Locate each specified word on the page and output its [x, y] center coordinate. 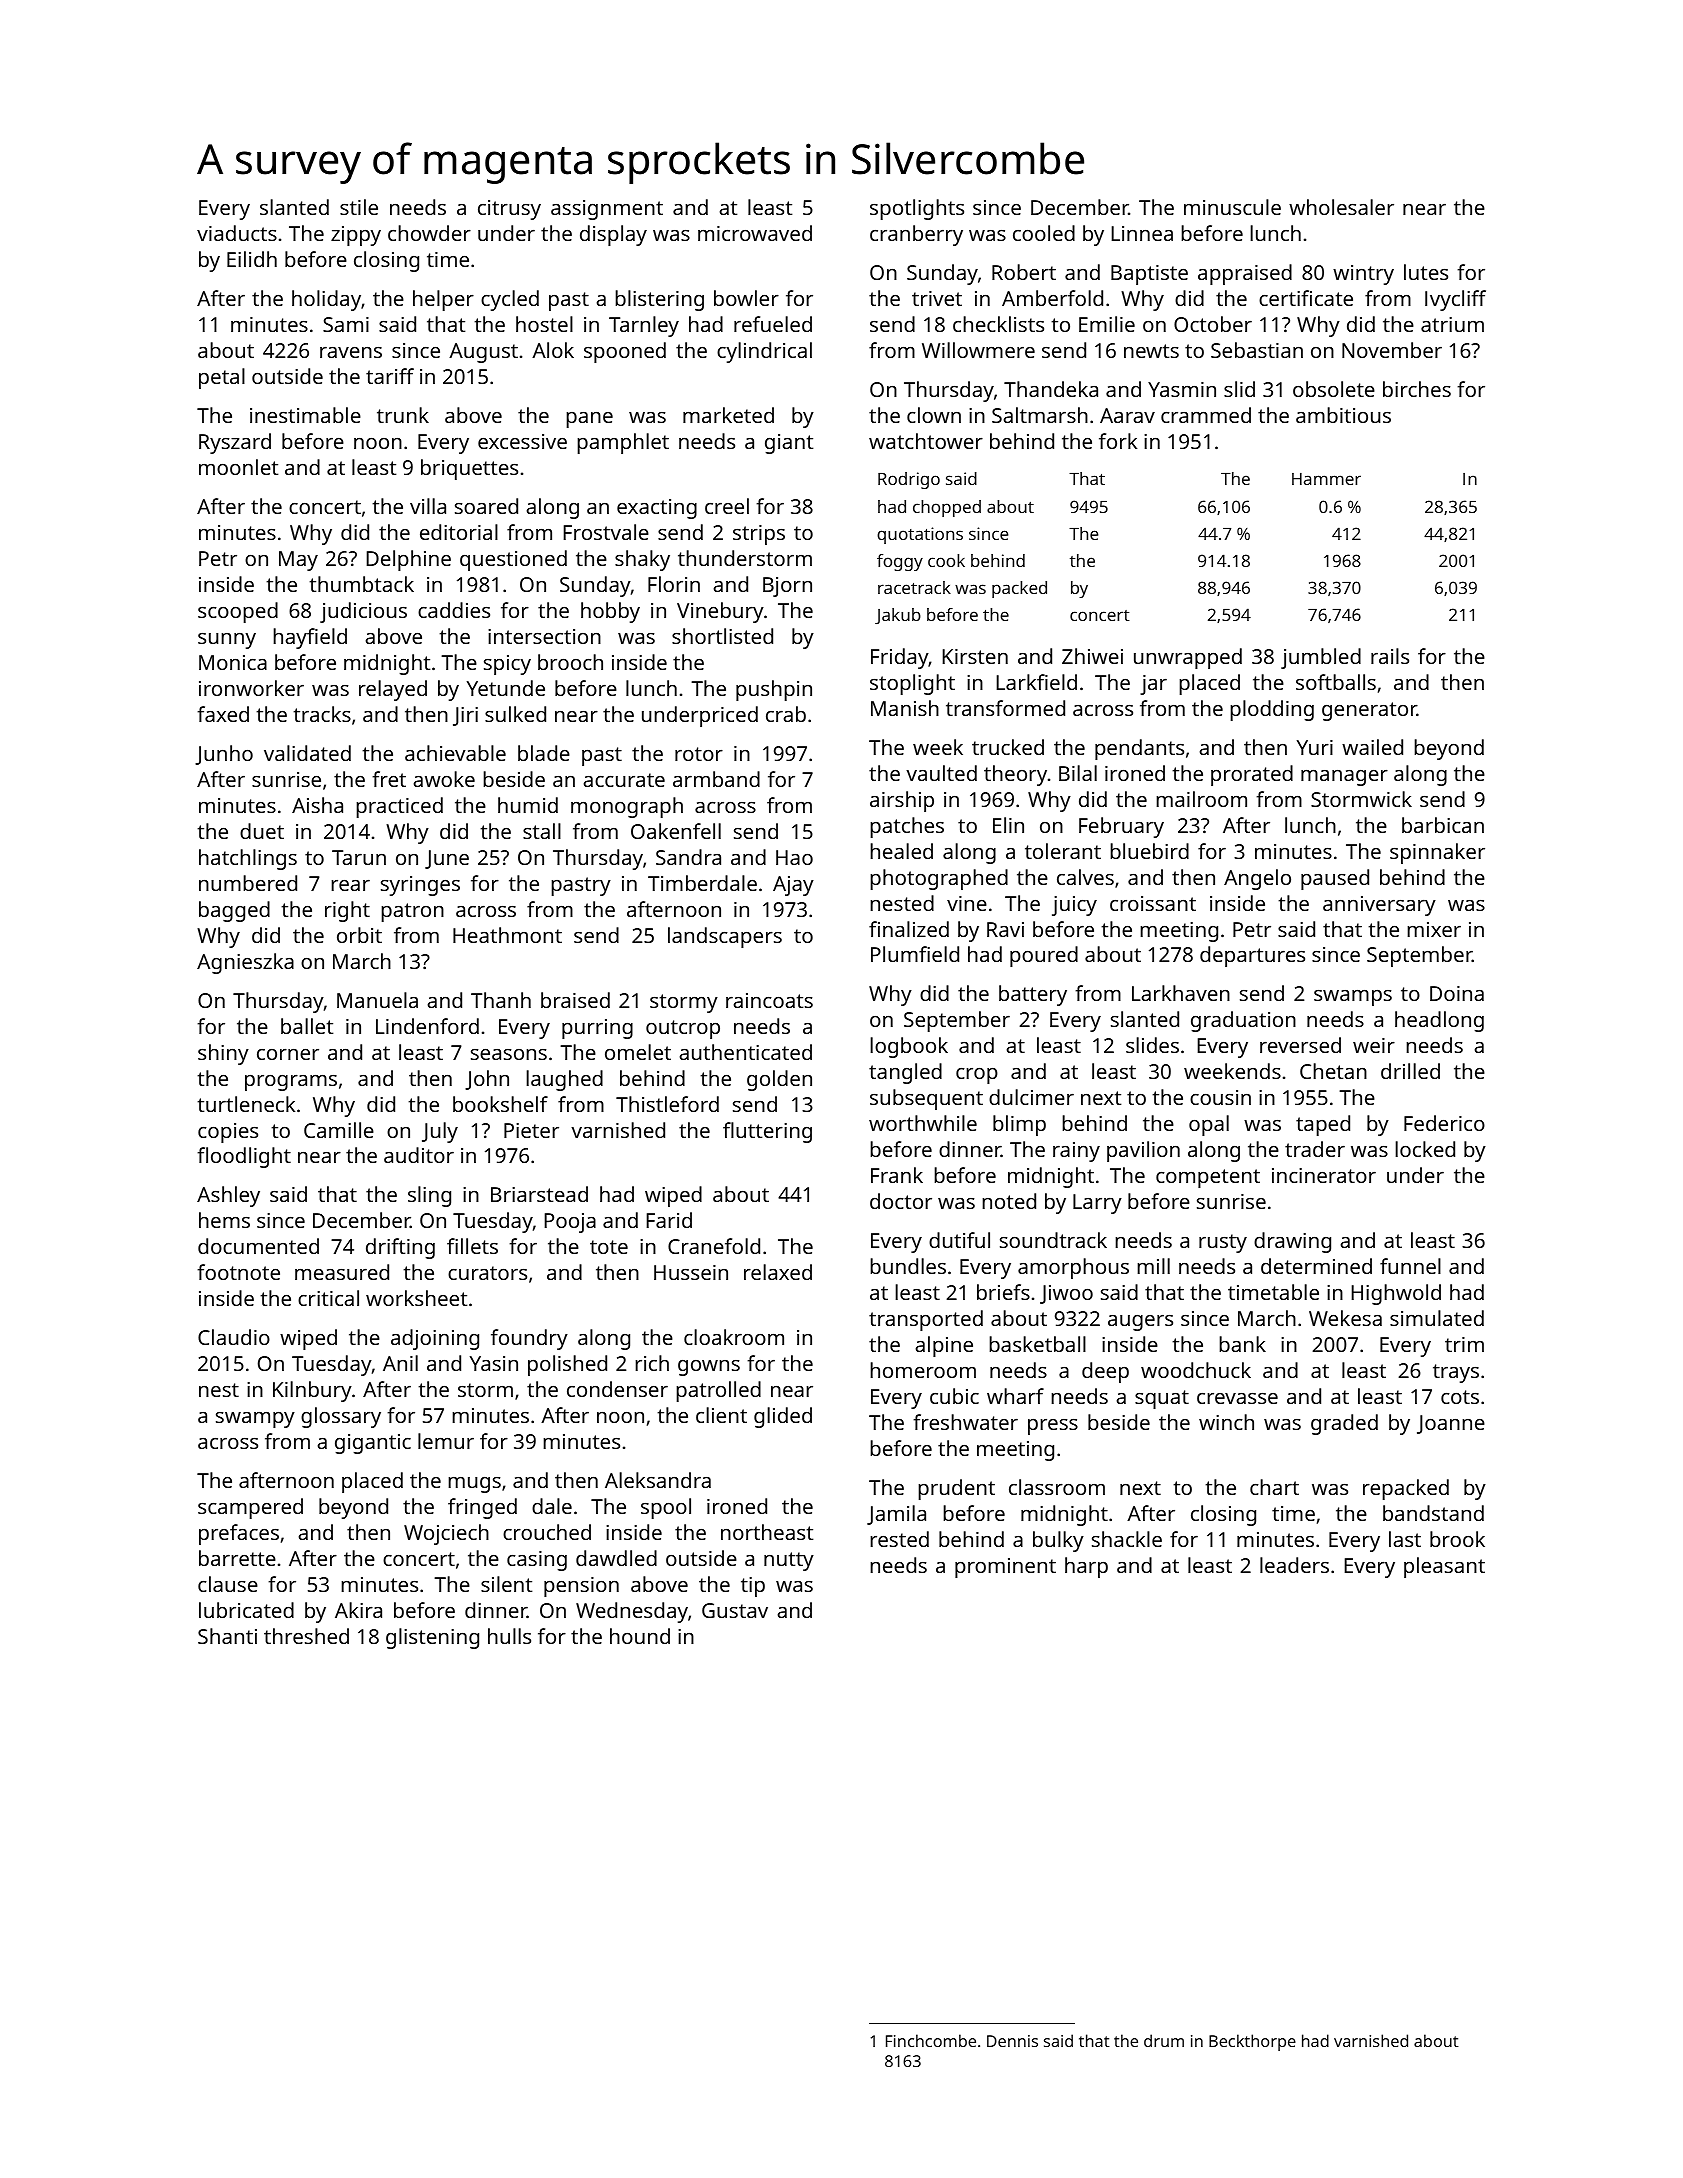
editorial [459, 532]
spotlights [917, 209]
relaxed [778, 1272]
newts [1151, 351]
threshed [306, 1636]
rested [899, 1539]
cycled [510, 300]
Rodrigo [909, 480]
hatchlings [248, 859]
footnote [239, 1272]
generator [1369, 711]
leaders [1294, 1565]
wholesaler [1341, 207]
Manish [905, 708]
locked [1425, 1149]
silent [506, 1584]
